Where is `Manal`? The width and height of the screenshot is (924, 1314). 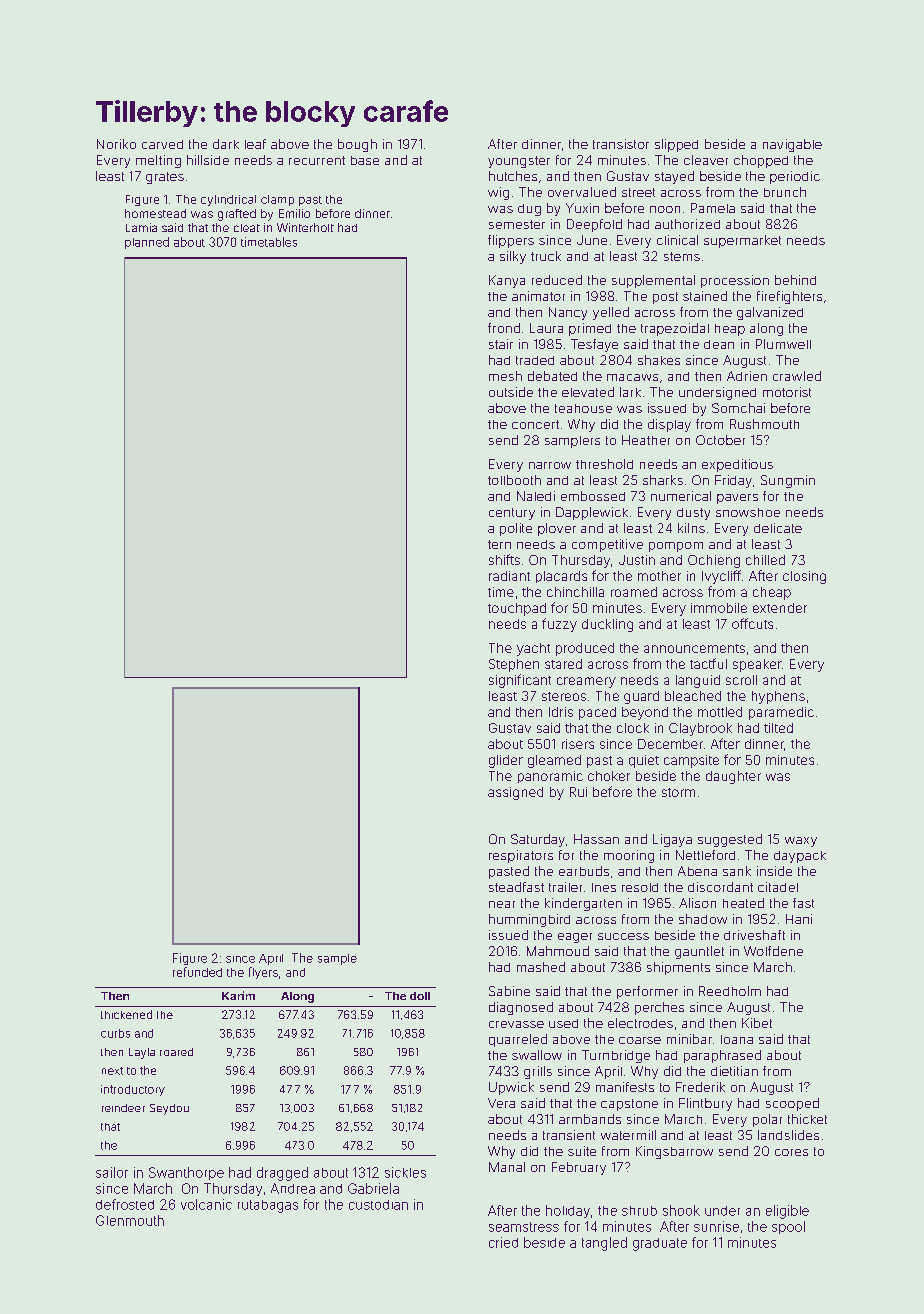 Manal is located at coordinates (507, 1167).
